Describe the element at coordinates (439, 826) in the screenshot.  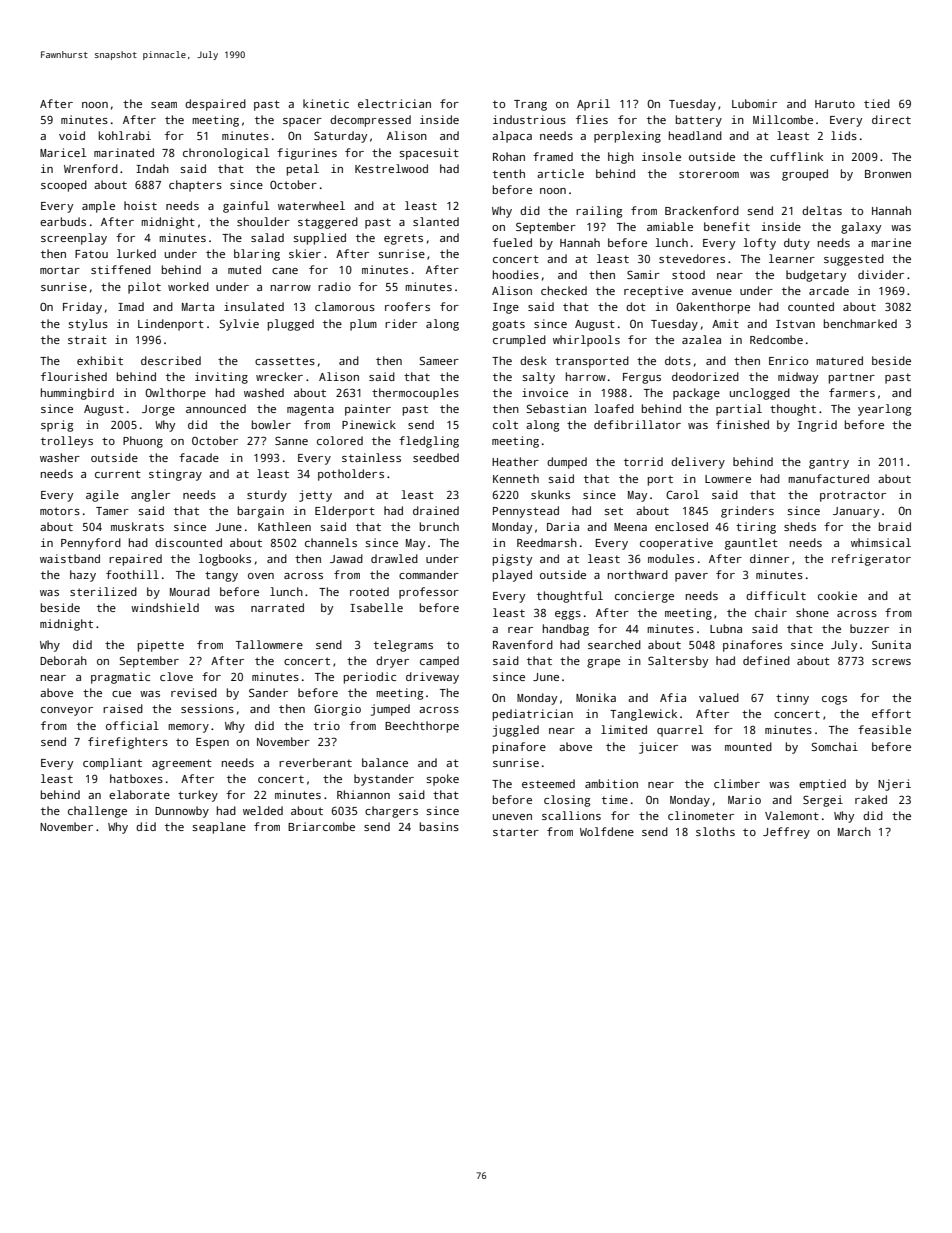
I see `basins` at that location.
